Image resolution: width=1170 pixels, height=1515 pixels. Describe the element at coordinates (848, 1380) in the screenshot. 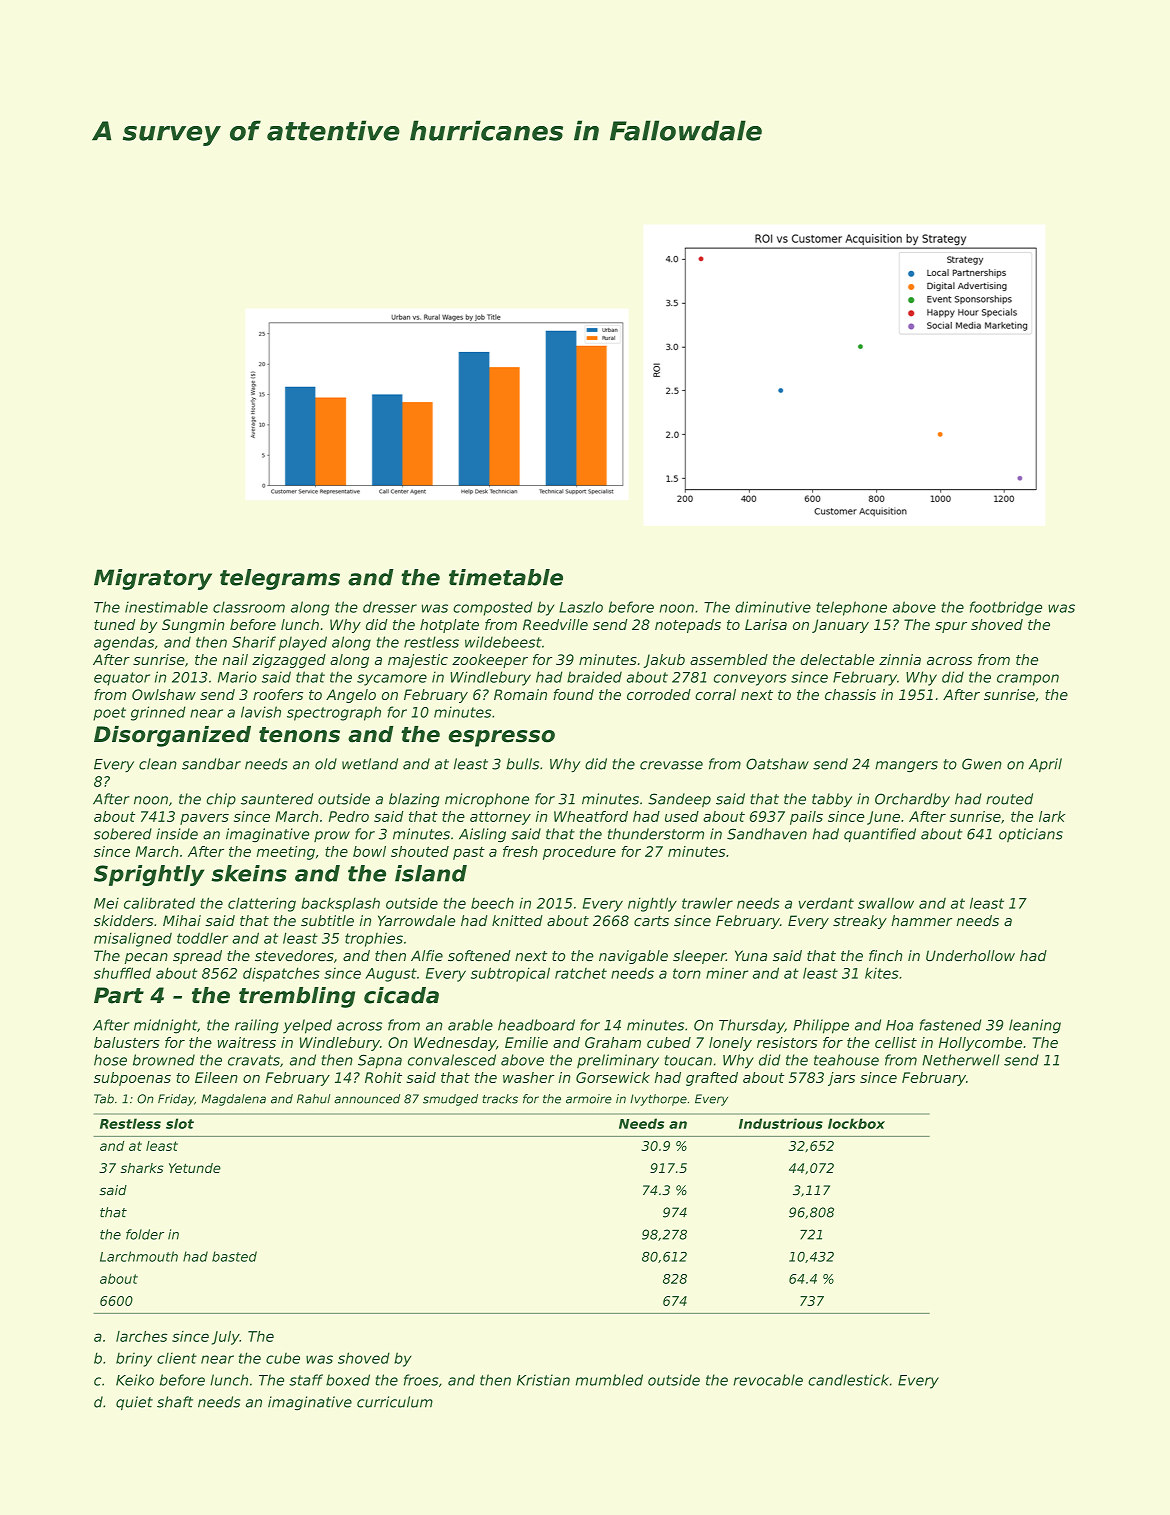

I see `candlestick` at that location.
